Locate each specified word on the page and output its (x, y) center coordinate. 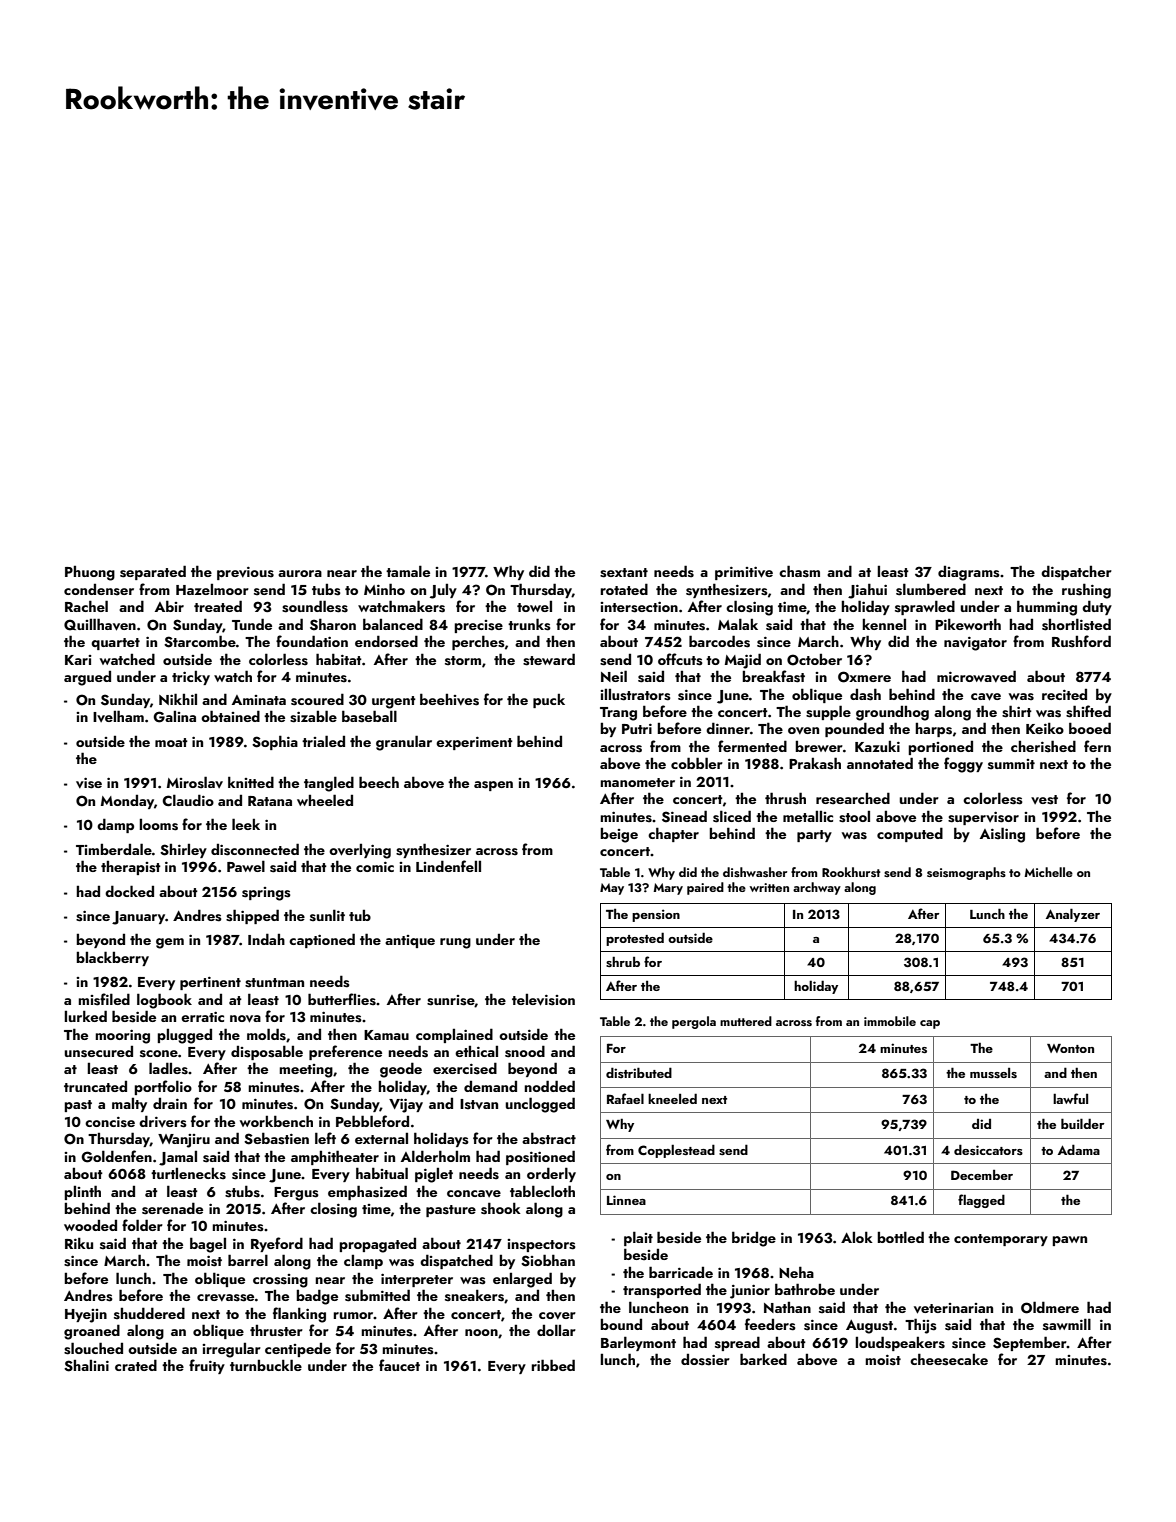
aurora (300, 573)
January (139, 918)
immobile (890, 1021)
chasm (799, 571)
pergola (694, 1022)
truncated (95, 1086)
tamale (408, 571)
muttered (746, 1021)
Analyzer (1073, 915)
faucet (399, 1365)
